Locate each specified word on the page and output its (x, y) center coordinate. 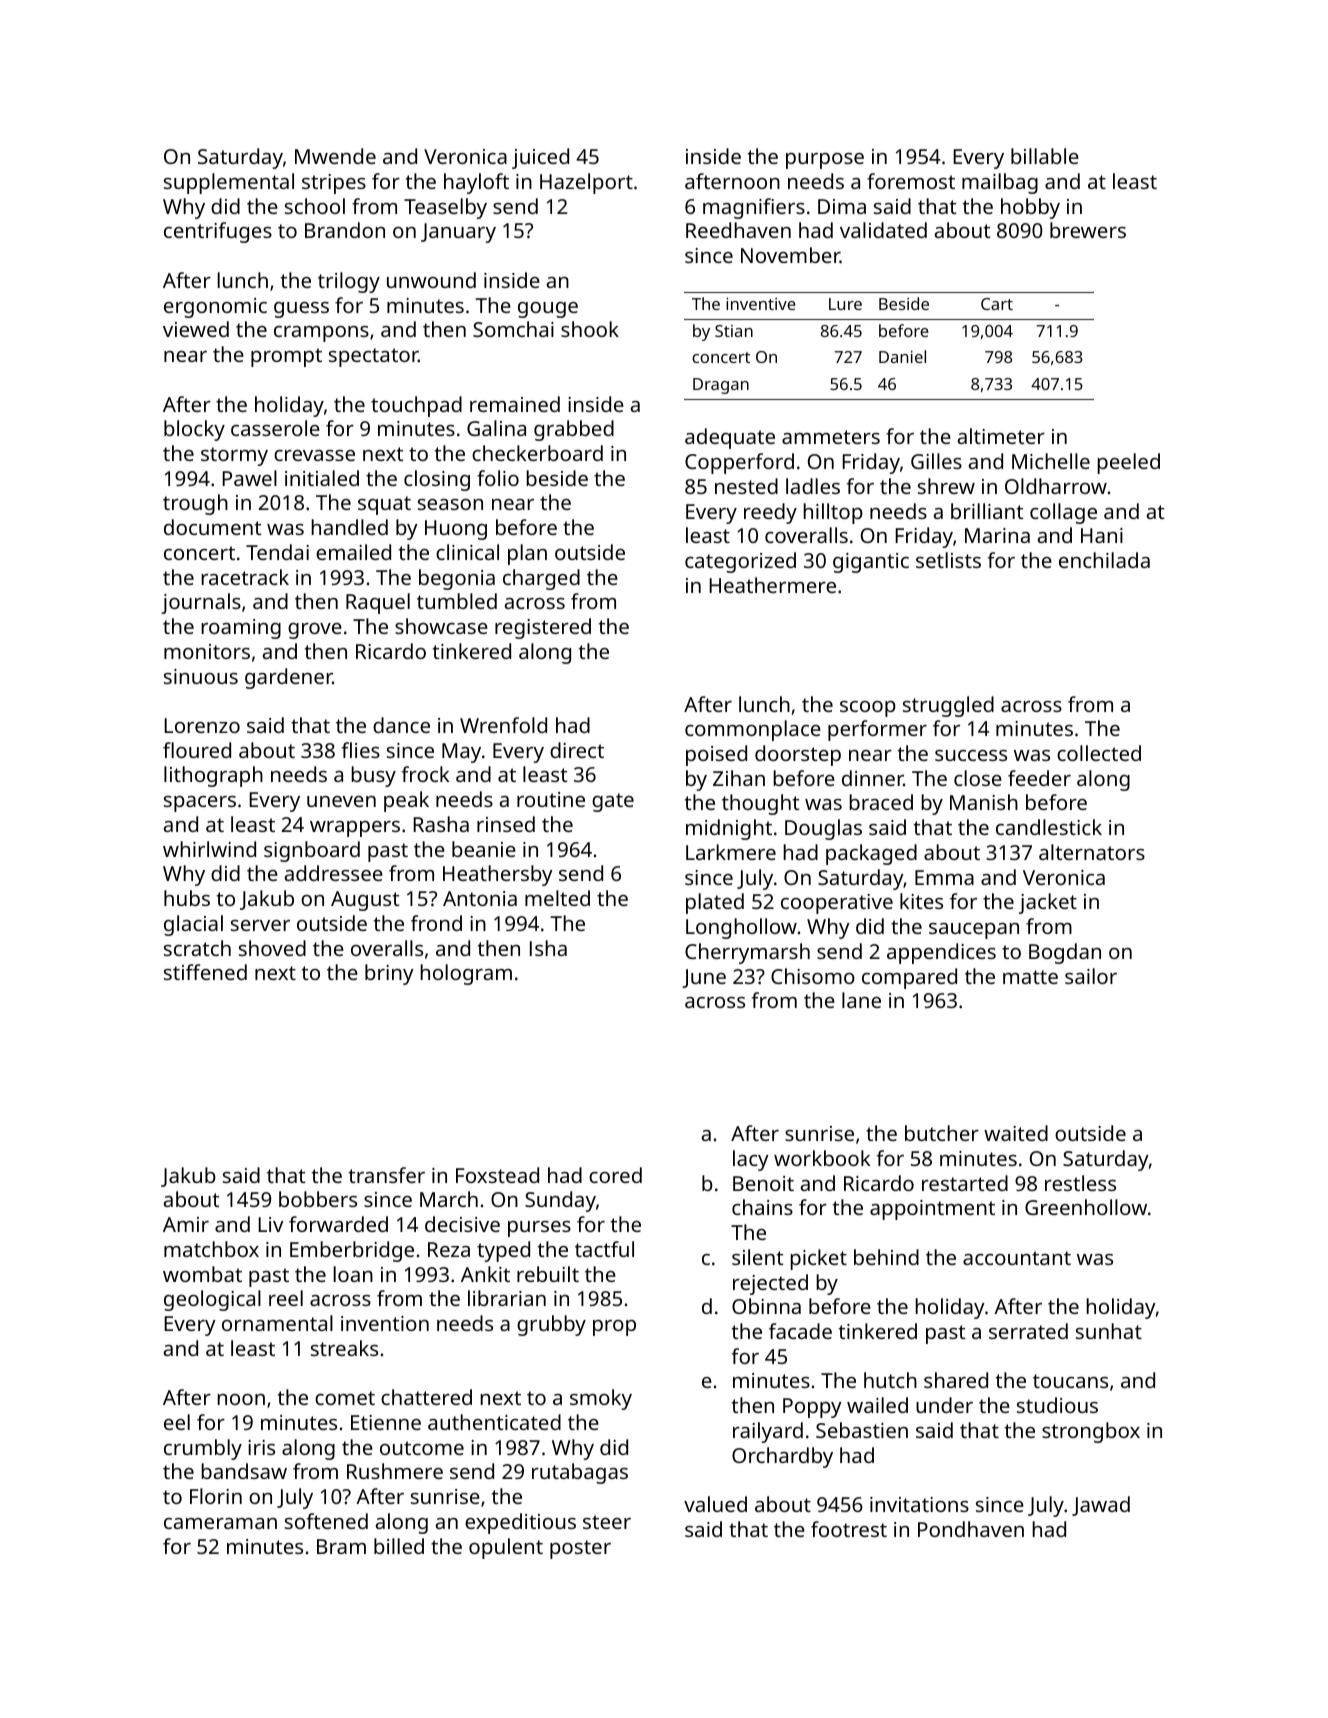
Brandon (345, 230)
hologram (466, 974)
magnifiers (754, 208)
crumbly (203, 1449)
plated (715, 903)
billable (1045, 156)
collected (1099, 753)
